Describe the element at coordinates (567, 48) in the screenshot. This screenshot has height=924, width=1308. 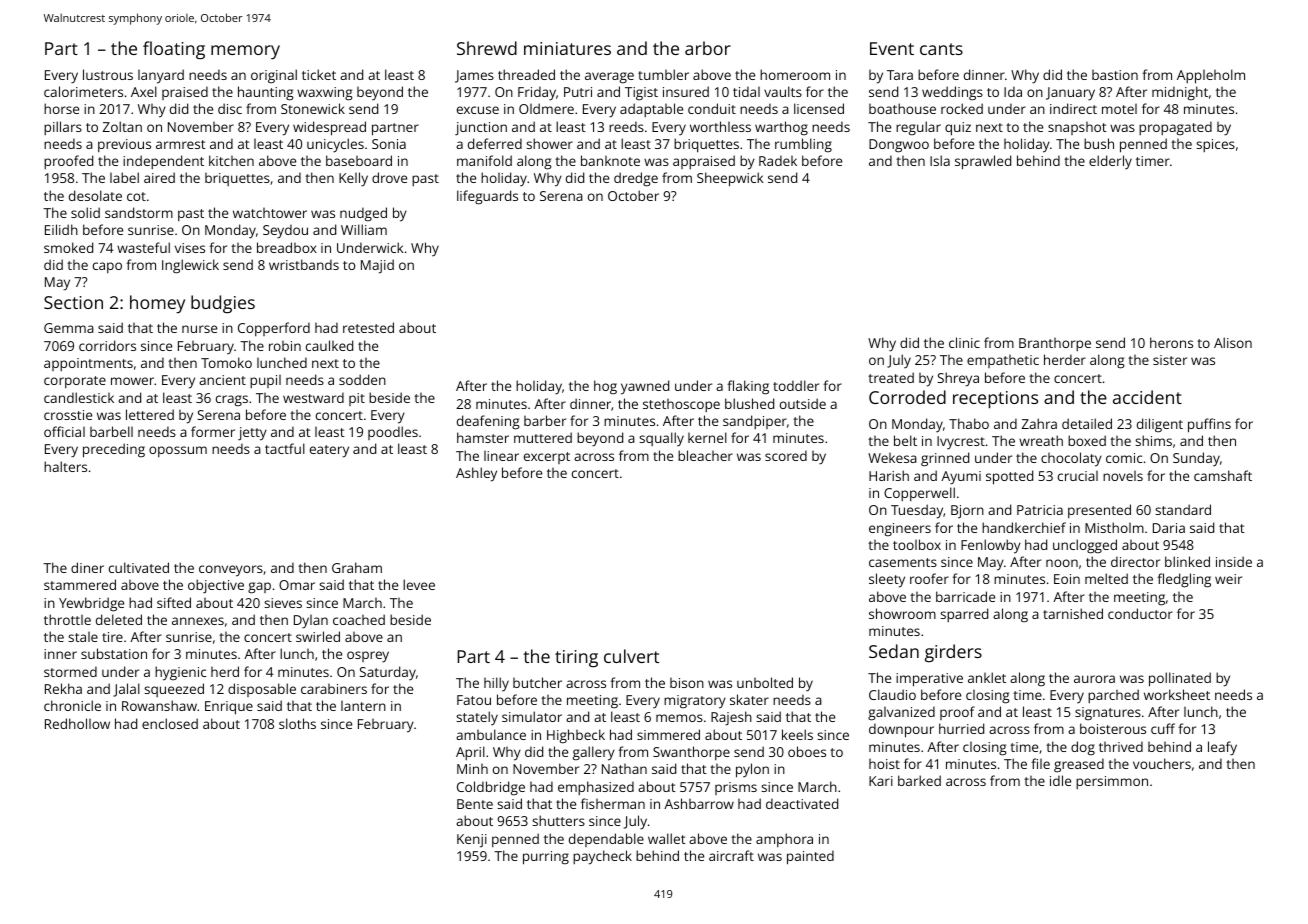
I see `miniatures` at that location.
